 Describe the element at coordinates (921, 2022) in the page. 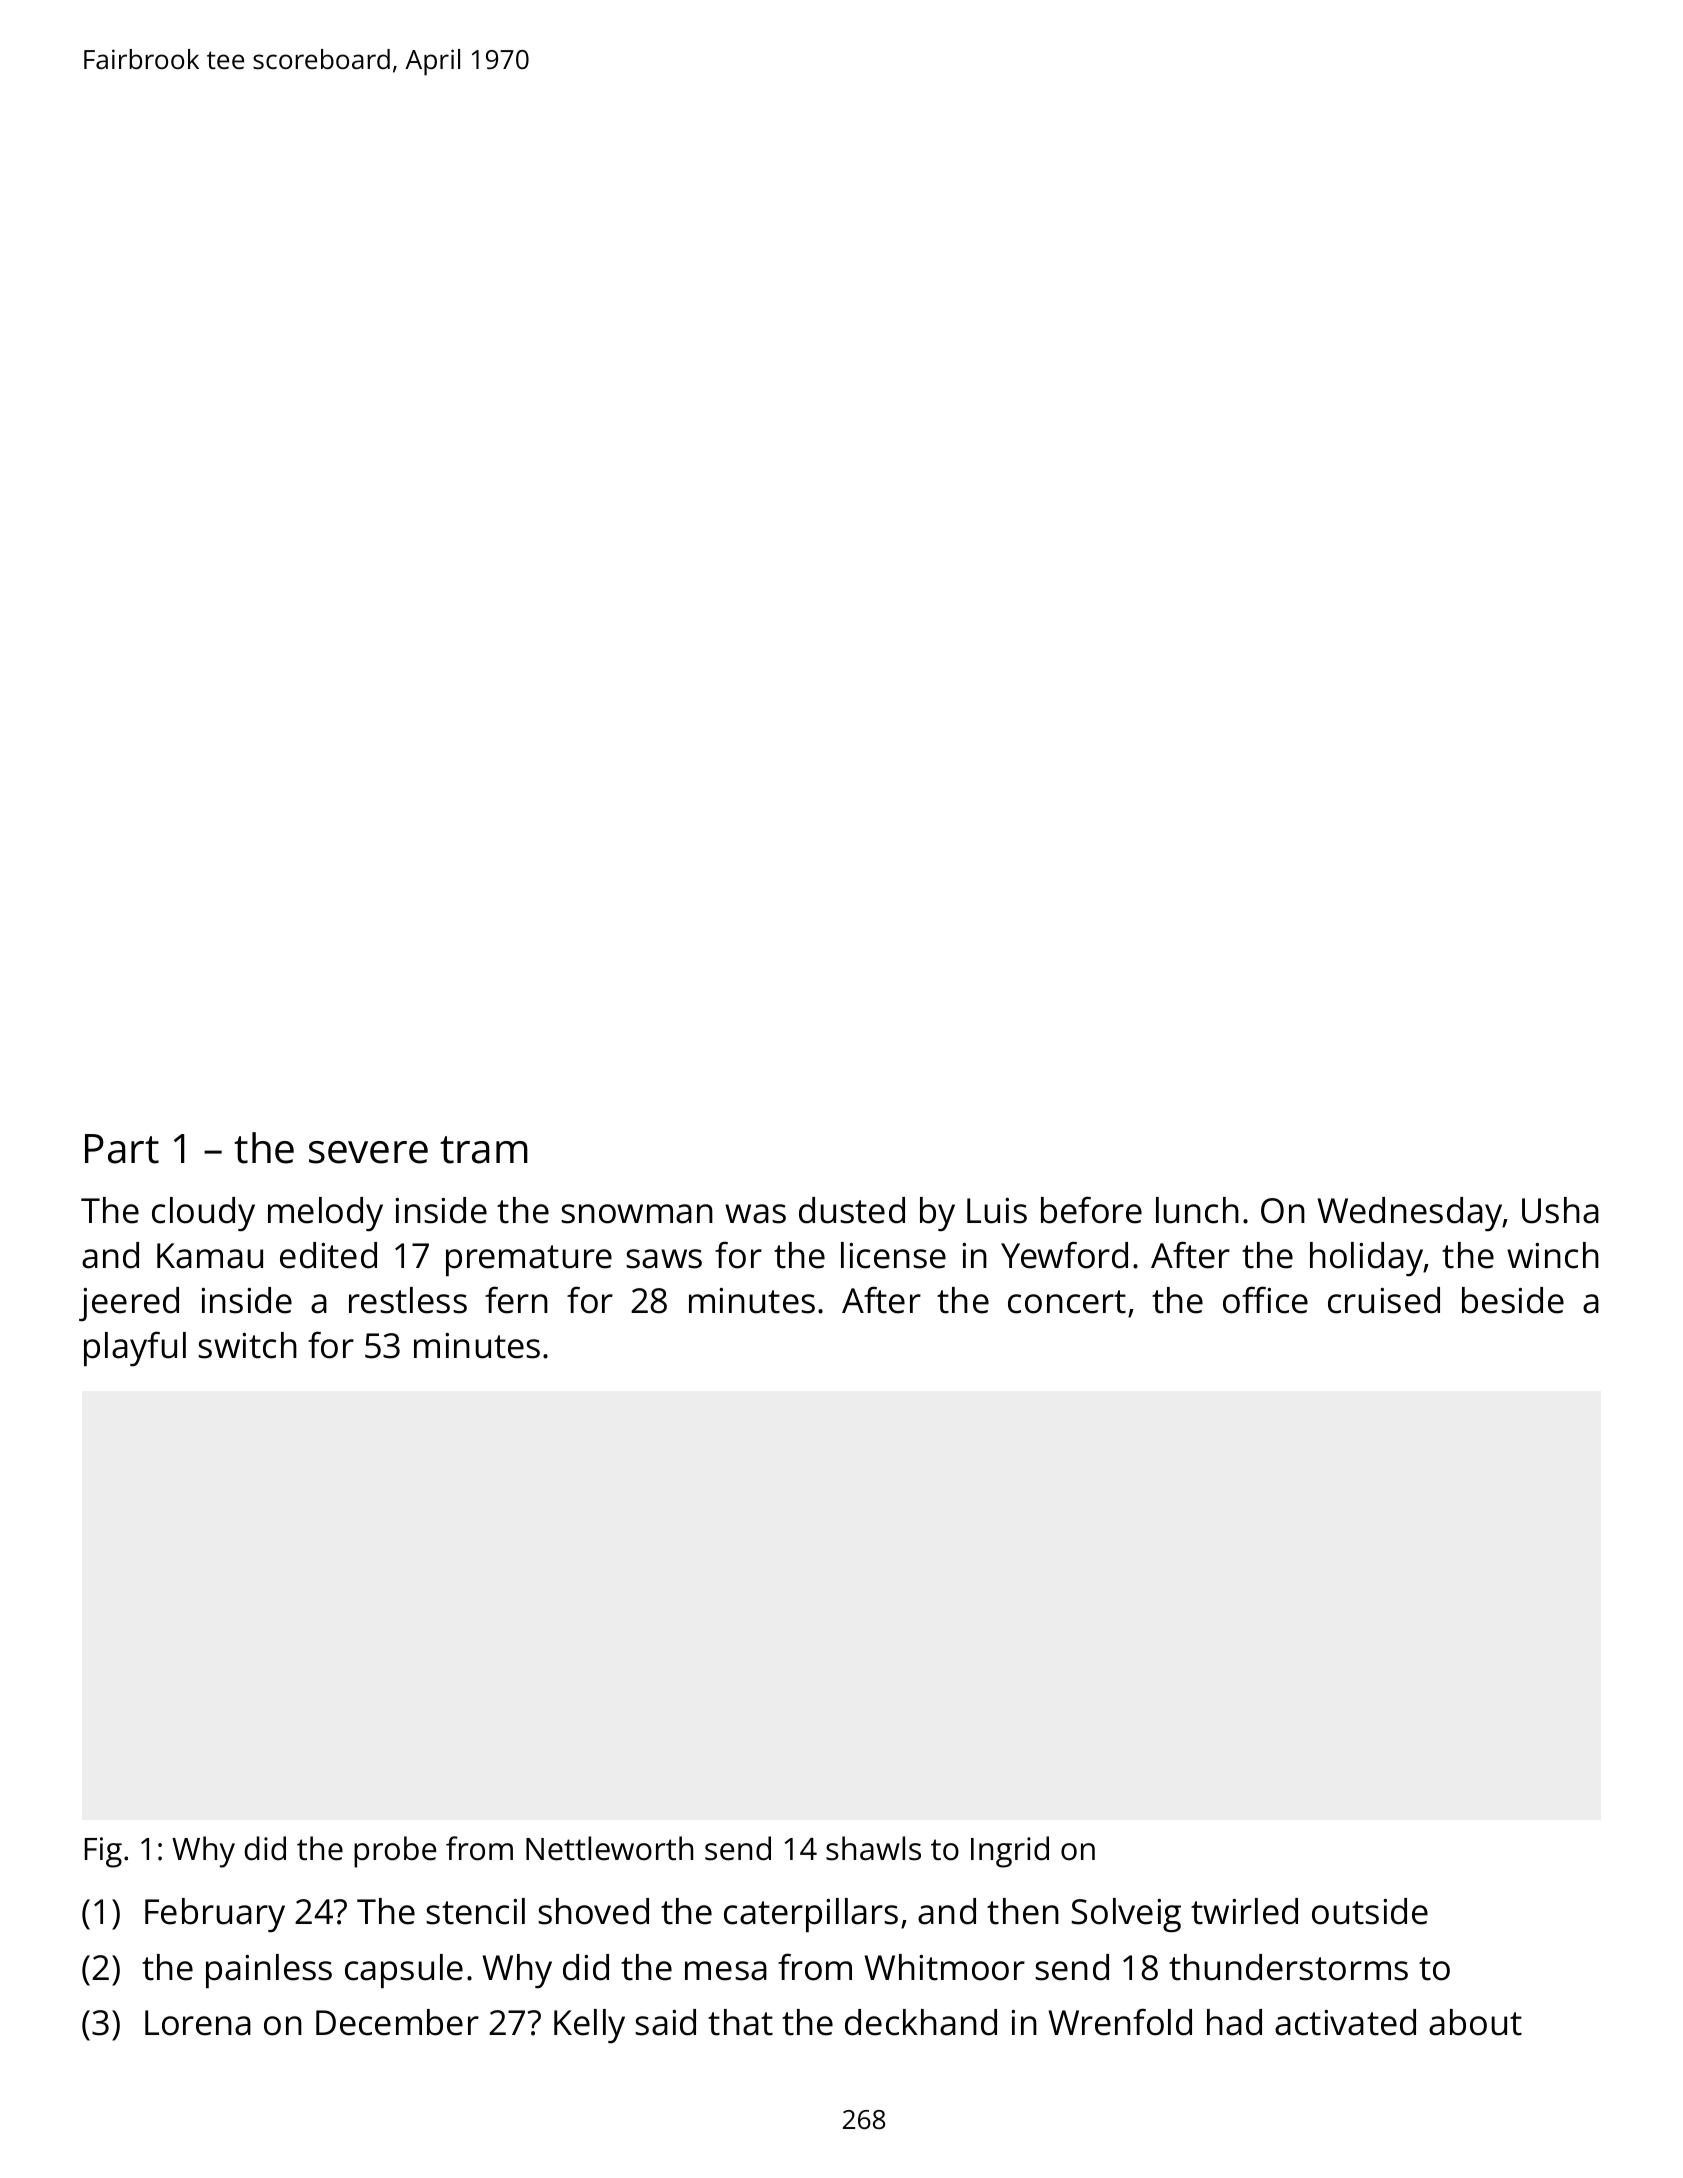

I see `deckhand` at that location.
